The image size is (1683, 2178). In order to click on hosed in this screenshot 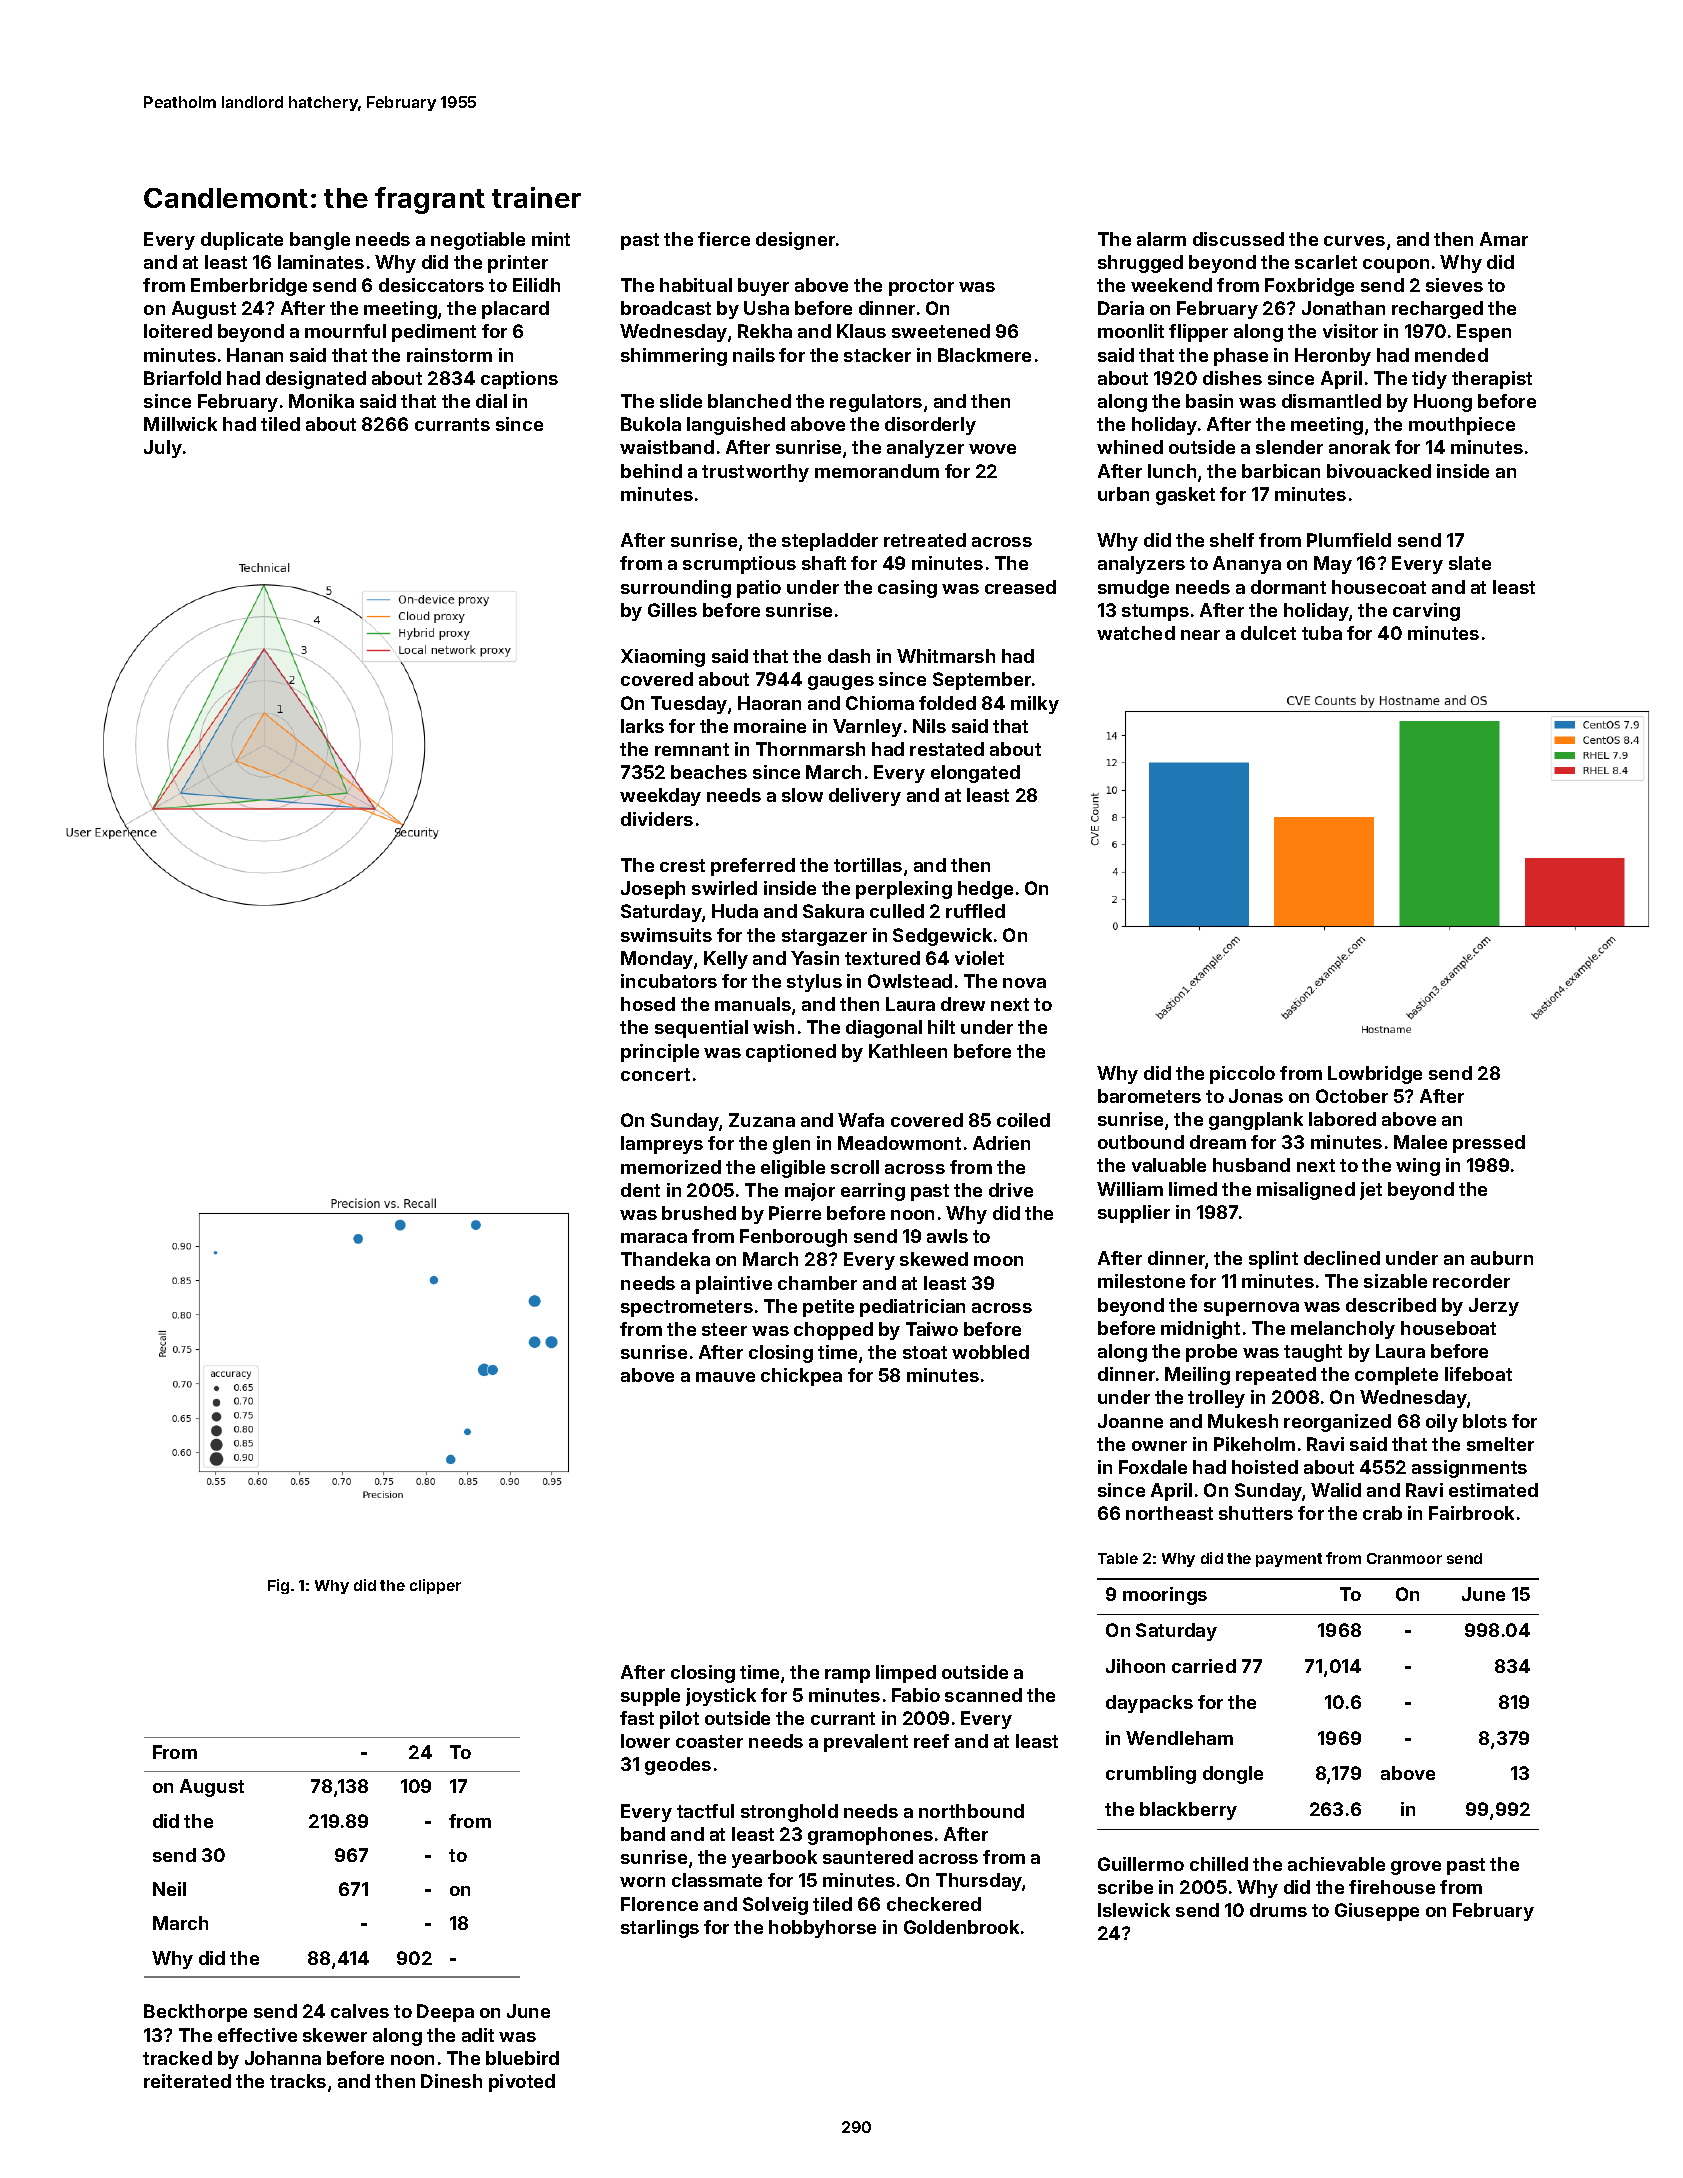, I will do `click(648, 1004)`.
